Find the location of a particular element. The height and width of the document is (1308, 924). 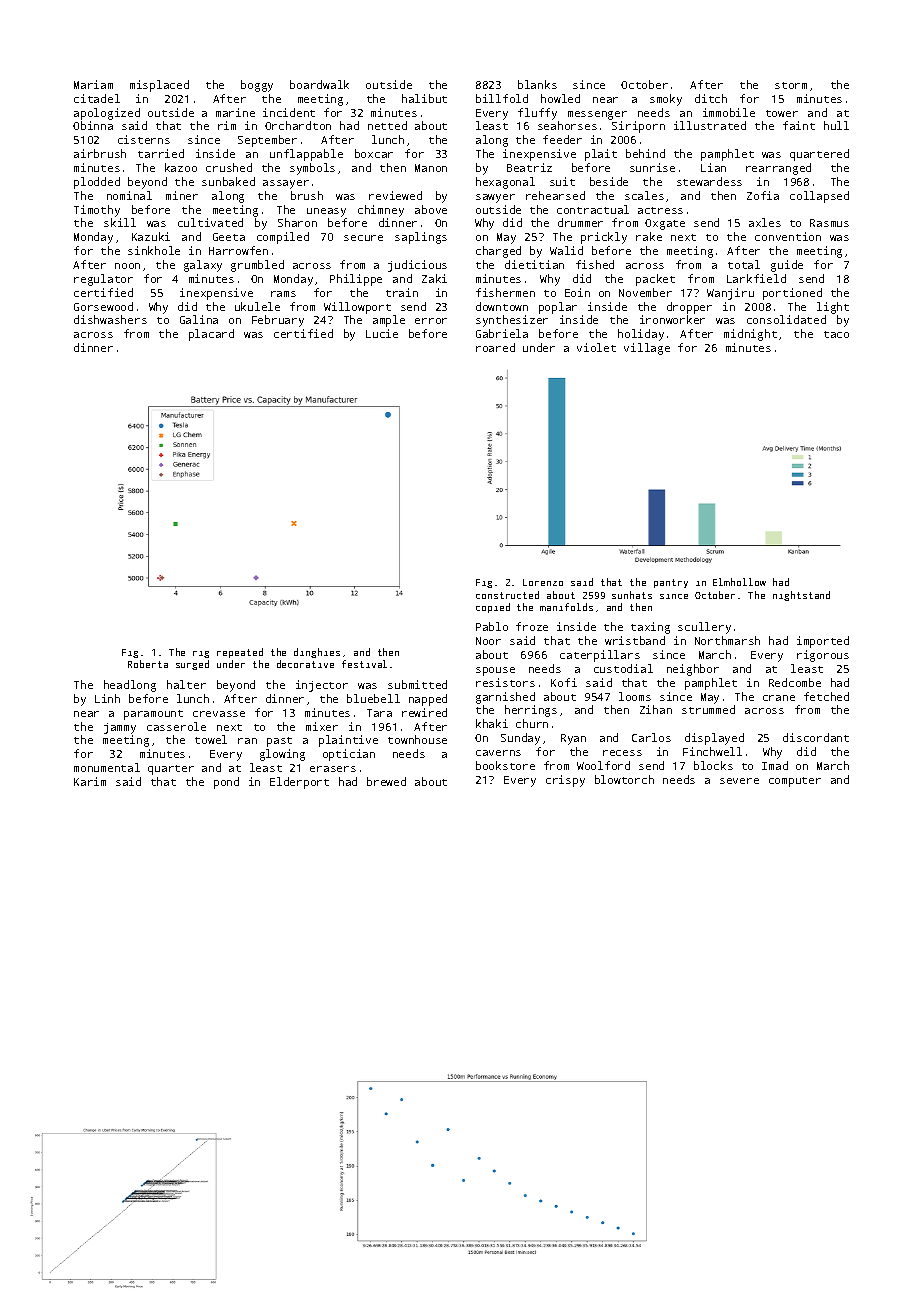

cisterns is located at coordinates (144, 139).
